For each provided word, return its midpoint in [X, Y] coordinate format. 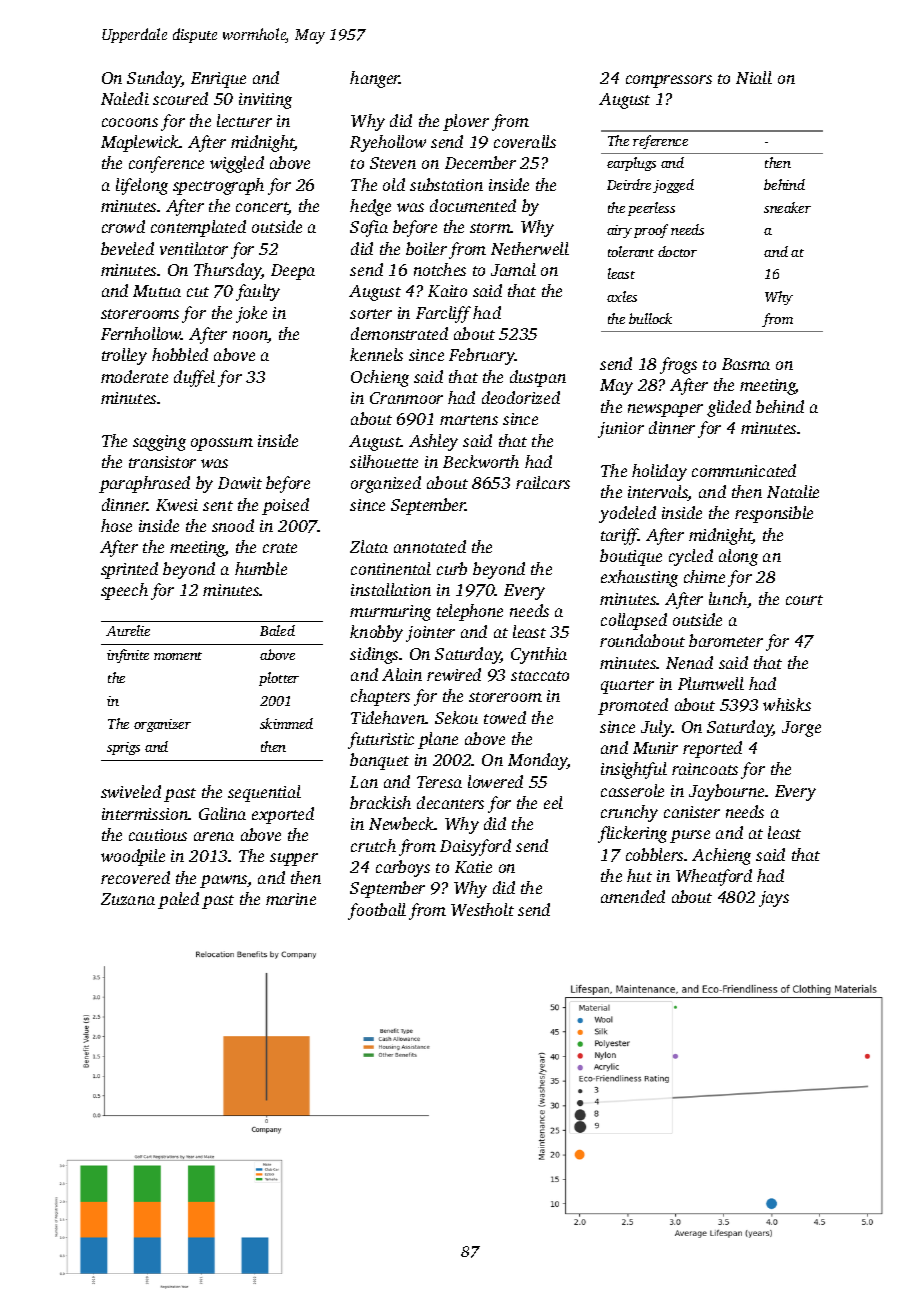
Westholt [482, 909]
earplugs [631, 164]
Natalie [793, 491]
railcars [543, 482]
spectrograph [218, 186]
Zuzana [128, 899]
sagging [159, 443]
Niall [754, 77]
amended [633, 896]
